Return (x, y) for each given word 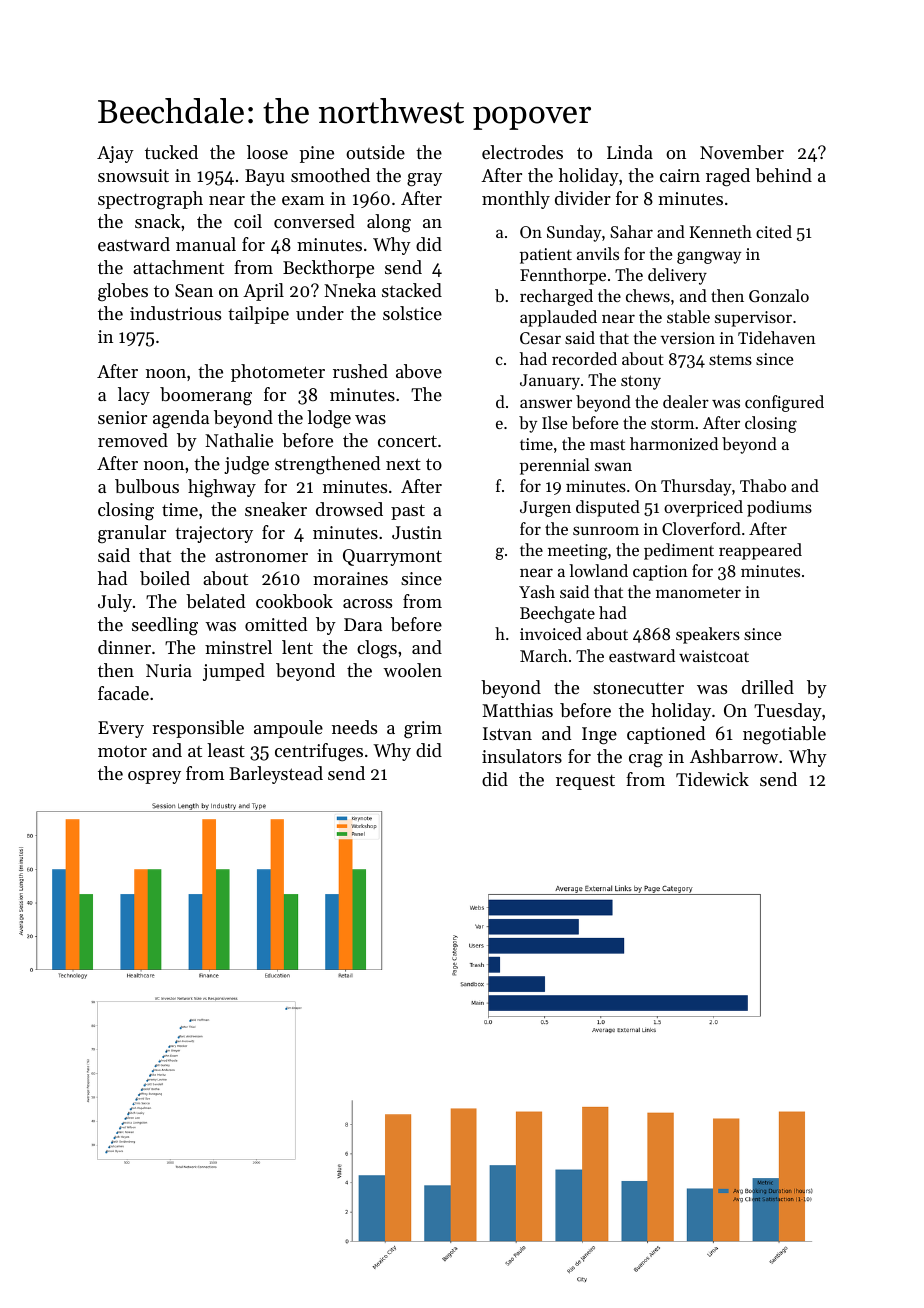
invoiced (551, 633)
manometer (698, 592)
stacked (412, 290)
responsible (198, 729)
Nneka (350, 290)
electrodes (522, 152)
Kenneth (720, 231)
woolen (412, 670)
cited (774, 231)
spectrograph (150, 200)
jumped (234, 672)
